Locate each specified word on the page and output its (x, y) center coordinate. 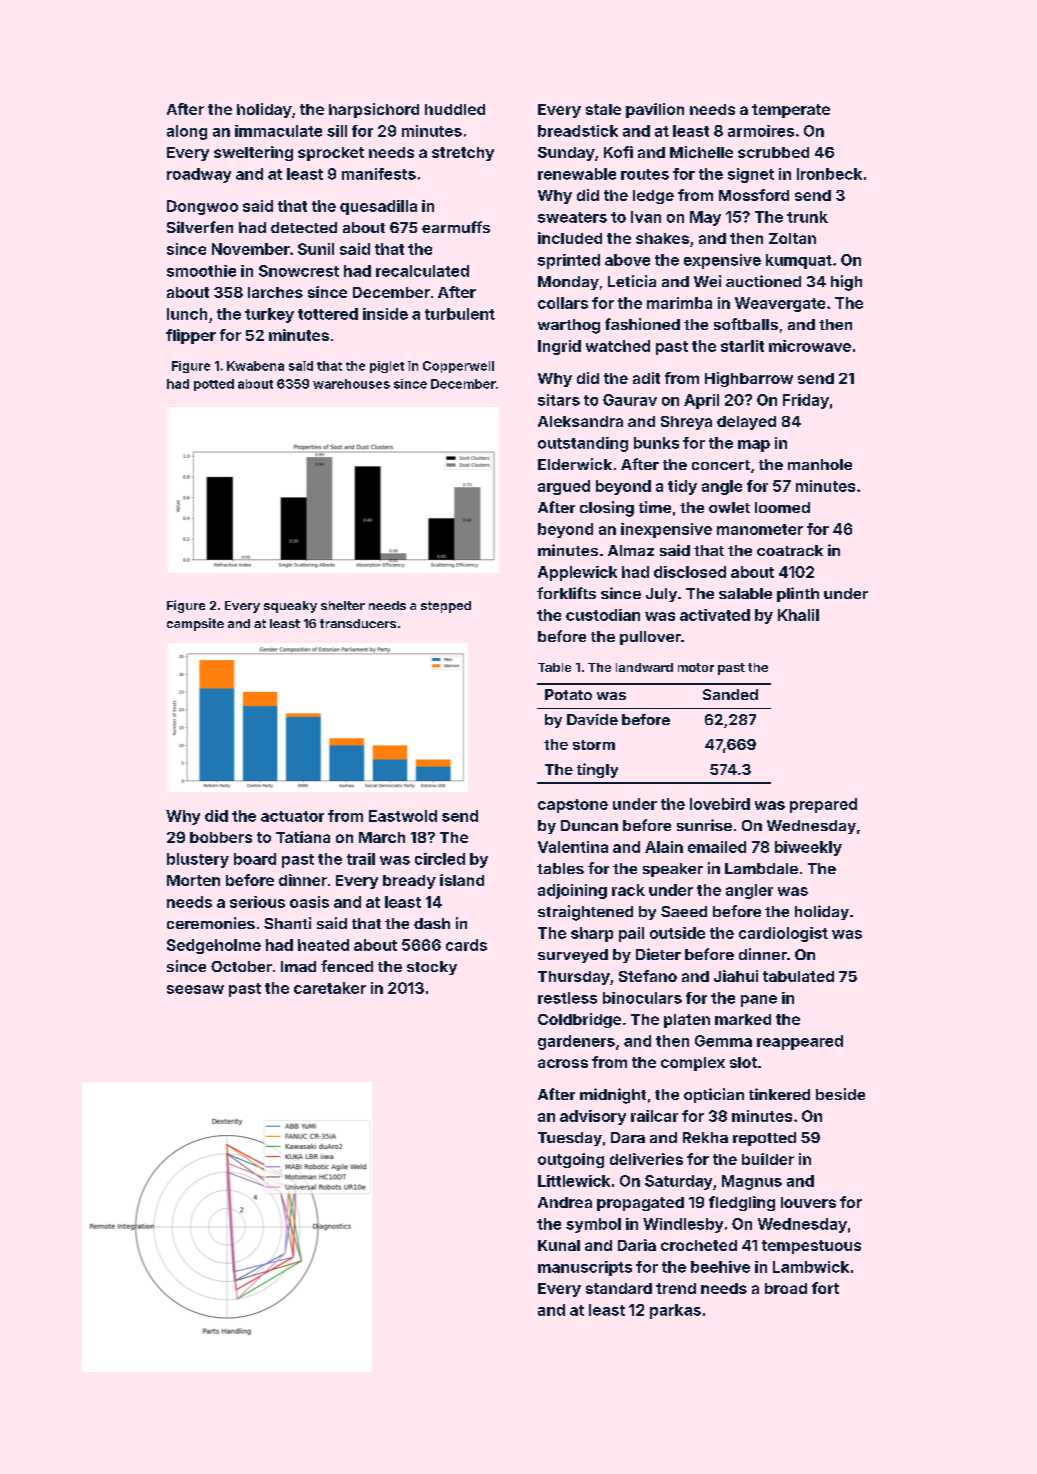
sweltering (253, 153)
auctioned (763, 281)
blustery (198, 860)
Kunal (559, 1245)
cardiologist (783, 934)
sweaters (572, 217)
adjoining (572, 891)
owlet (729, 507)
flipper (191, 336)
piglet (387, 367)
